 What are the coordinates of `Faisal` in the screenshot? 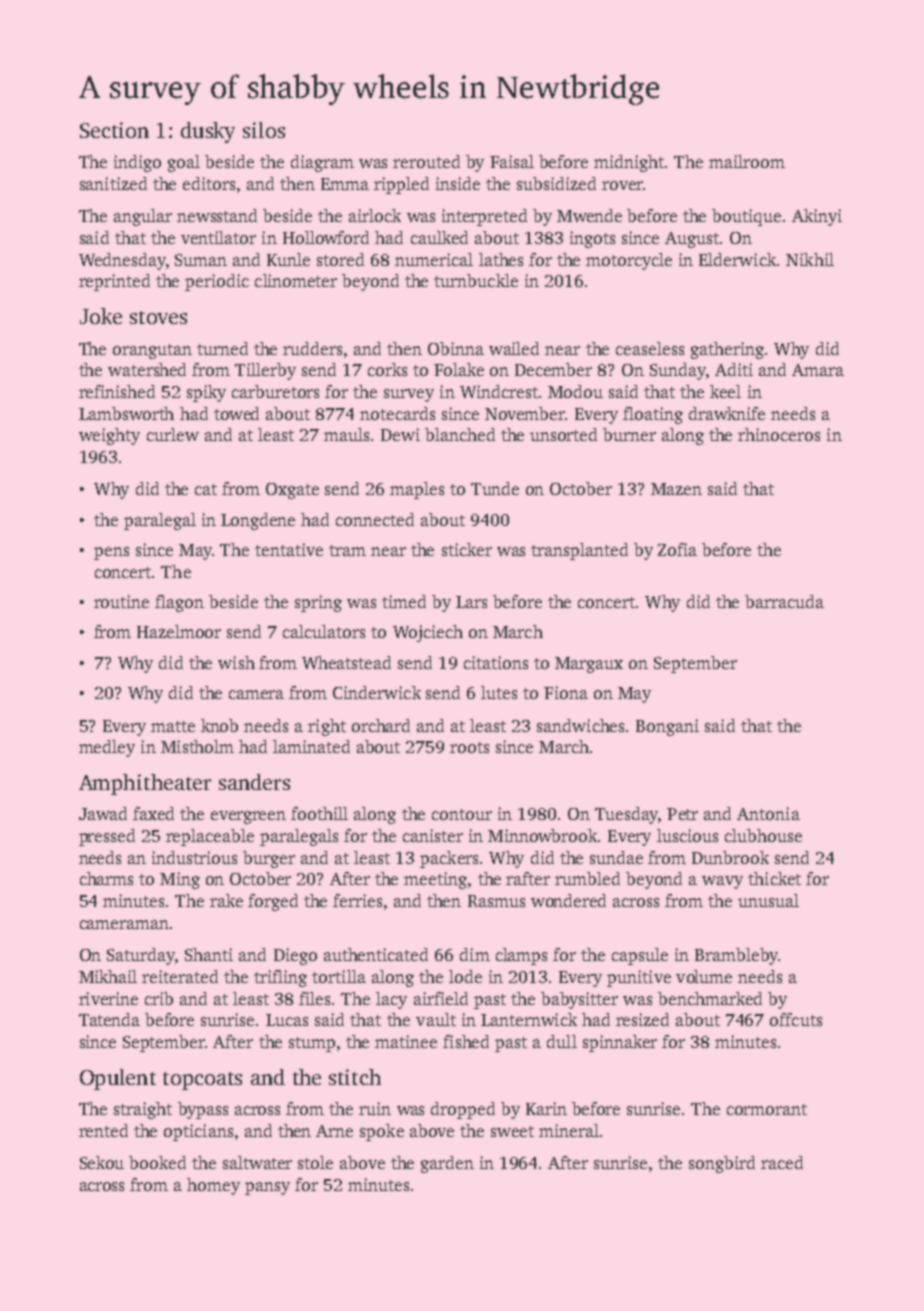 It's located at (512, 161).
